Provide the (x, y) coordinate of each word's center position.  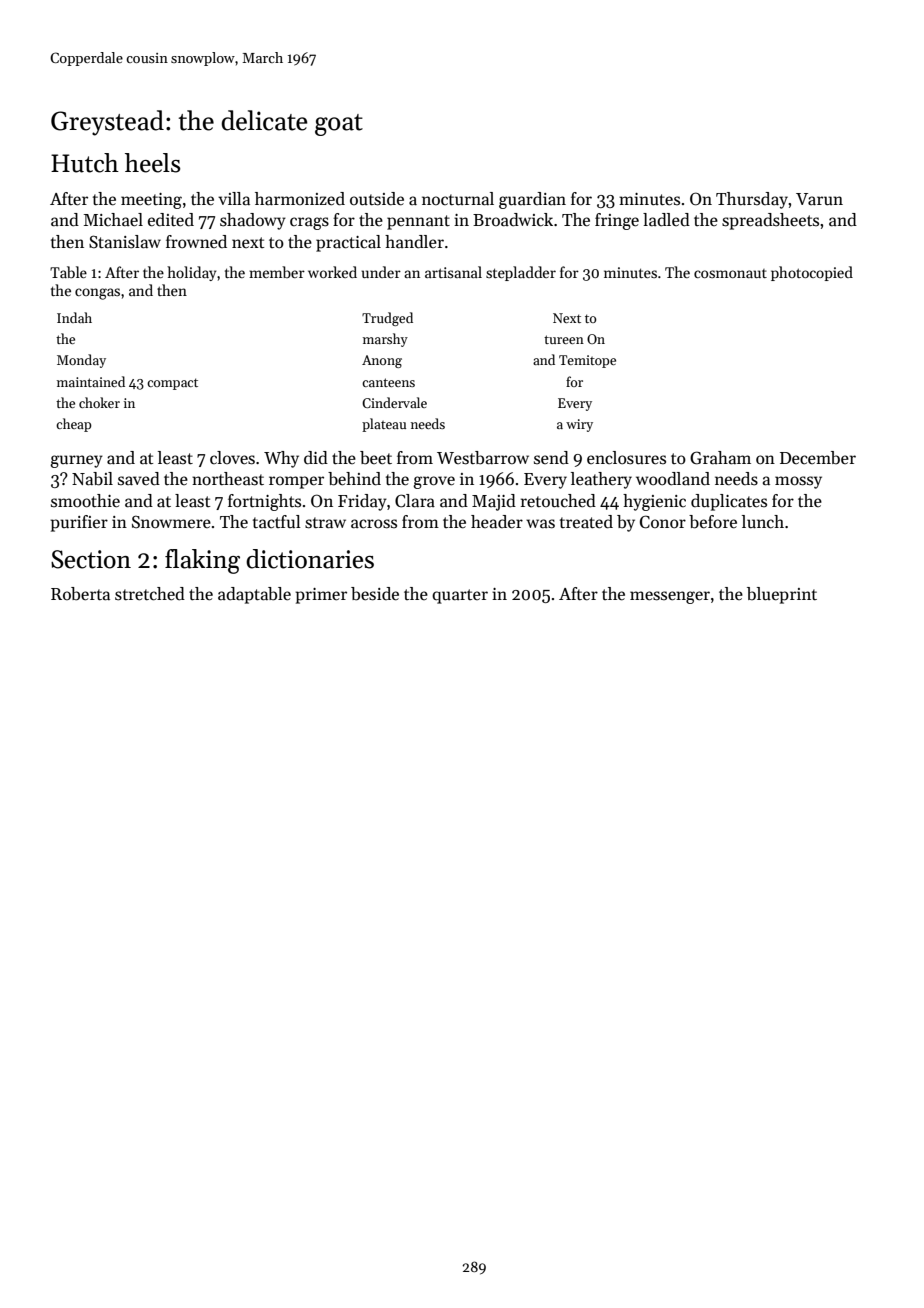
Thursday (752, 200)
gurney (76, 461)
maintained (91, 381)
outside (377, 199)
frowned (196, 241)
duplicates (729, 502)
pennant (418, 222)
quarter (460, 596)
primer (321, 596)
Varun (819, 199)
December (818, 458)
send (551, 458)
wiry (579, 425)
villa (234, 199)
